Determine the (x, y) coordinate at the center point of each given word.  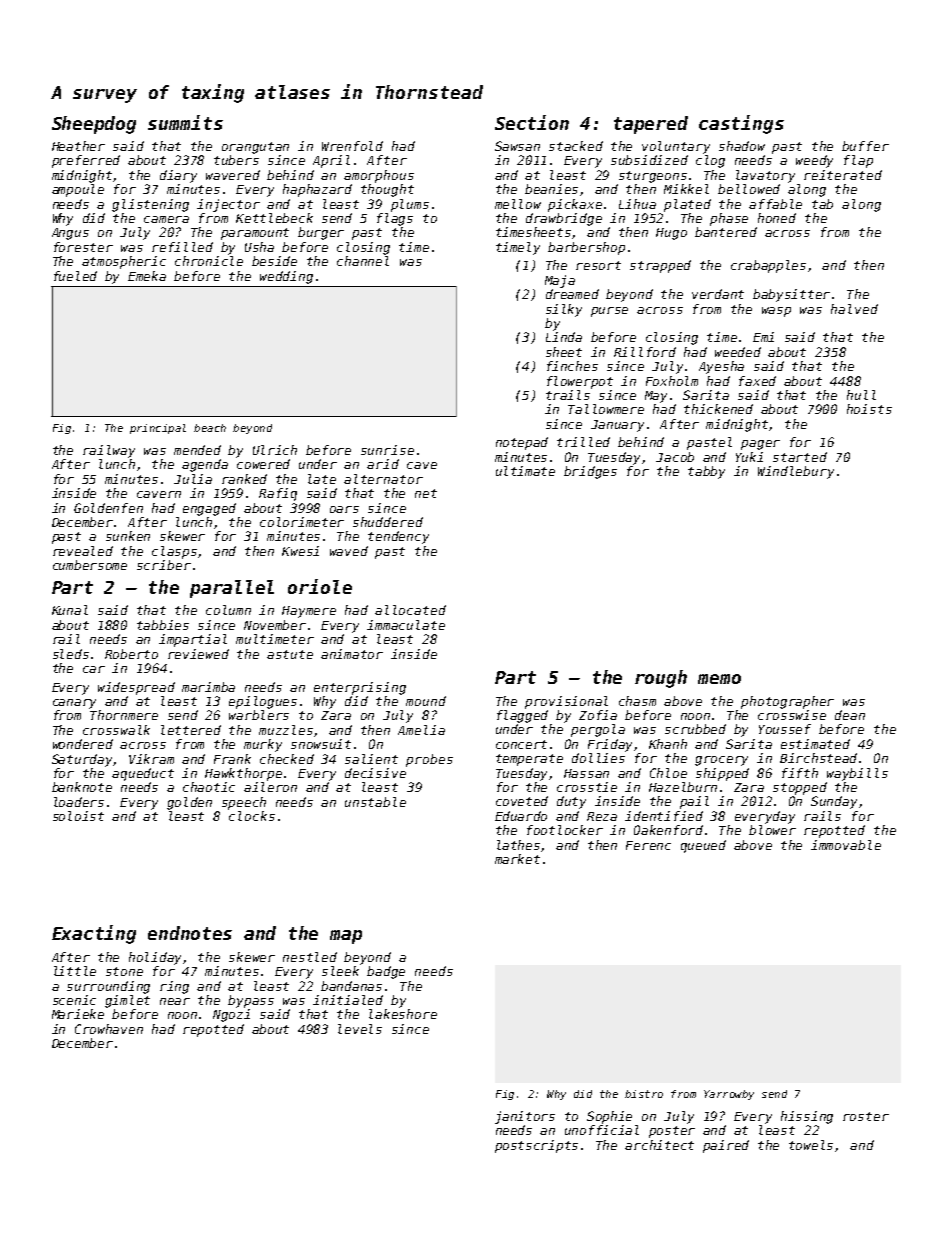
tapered (651, 125)
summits (185, 122)
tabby (706, 472)
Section (532, 122)
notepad (522, 443)
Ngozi (231, 1015)
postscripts (536, 1146)
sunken (128, 536)
